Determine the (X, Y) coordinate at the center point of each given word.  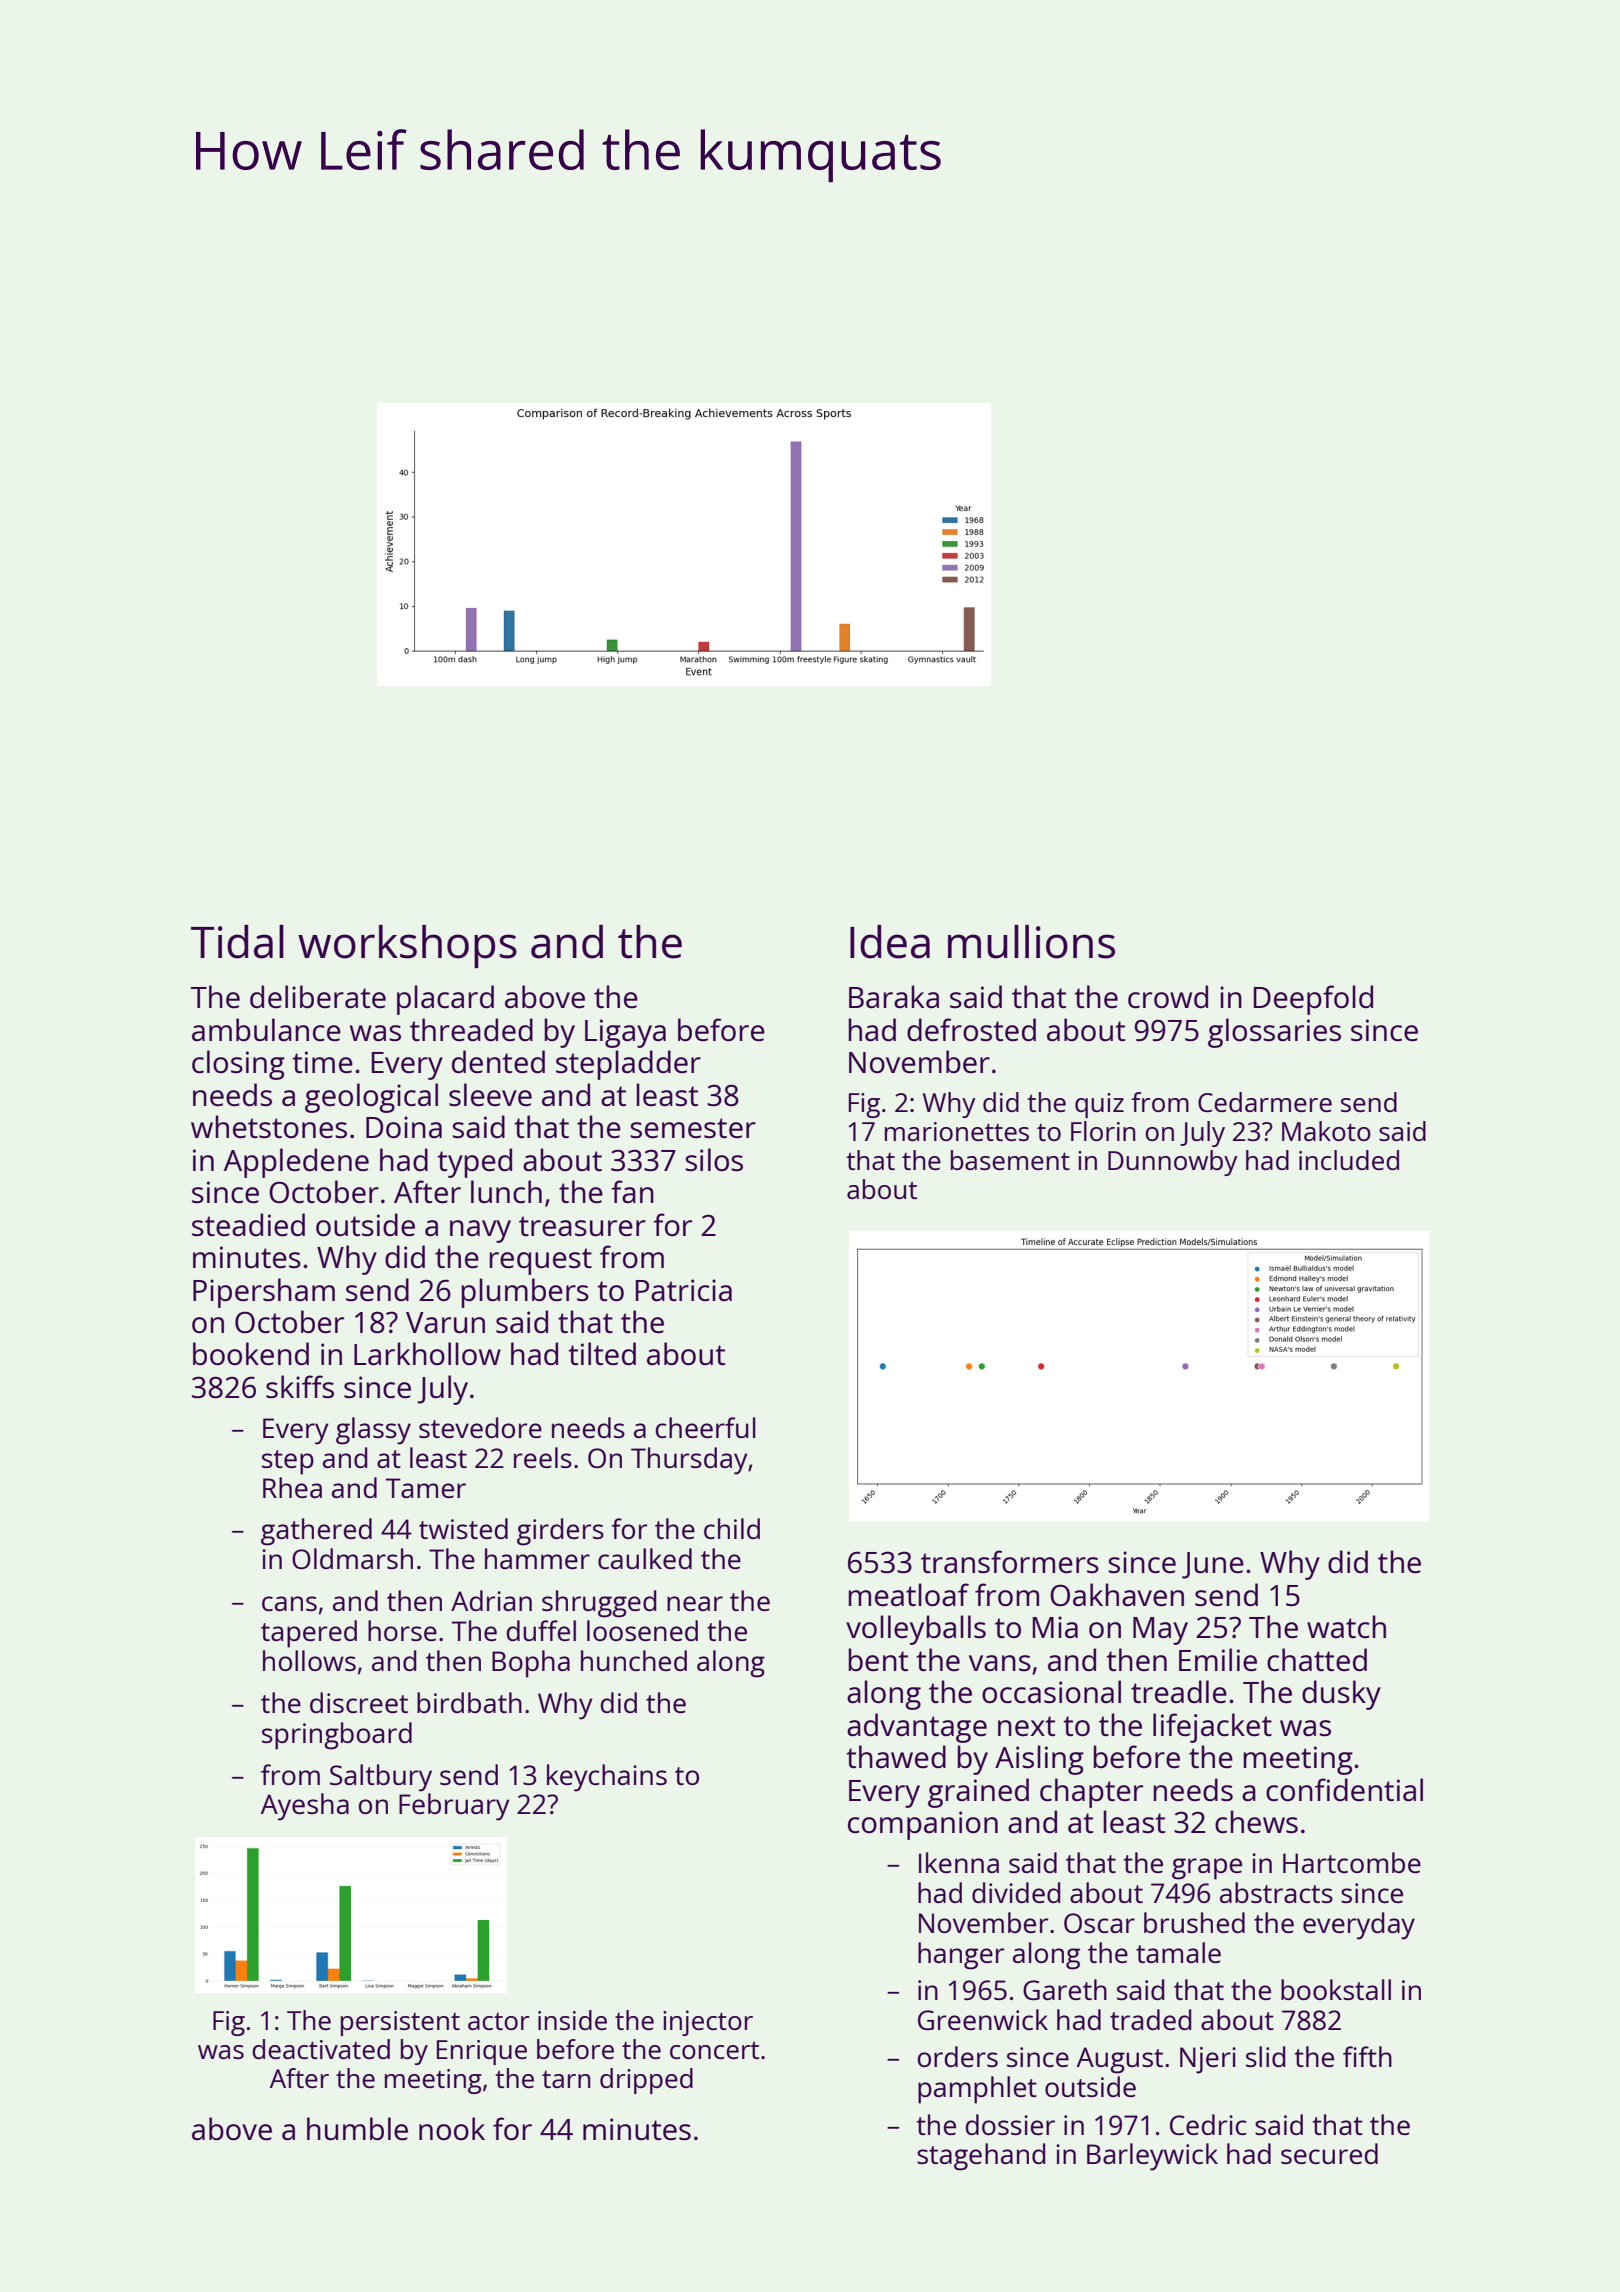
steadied (248, 1225)
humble (357, 2129)
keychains (607, 1778)
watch (1346, 1627)
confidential (1344, 1789)
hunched (634, 1660)
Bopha (531, 1664)
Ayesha (305, 1807)
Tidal (237, 942)
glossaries (1274, 1033)
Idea (890, 942)
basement (1010, 1160)
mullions (1031, 942)
